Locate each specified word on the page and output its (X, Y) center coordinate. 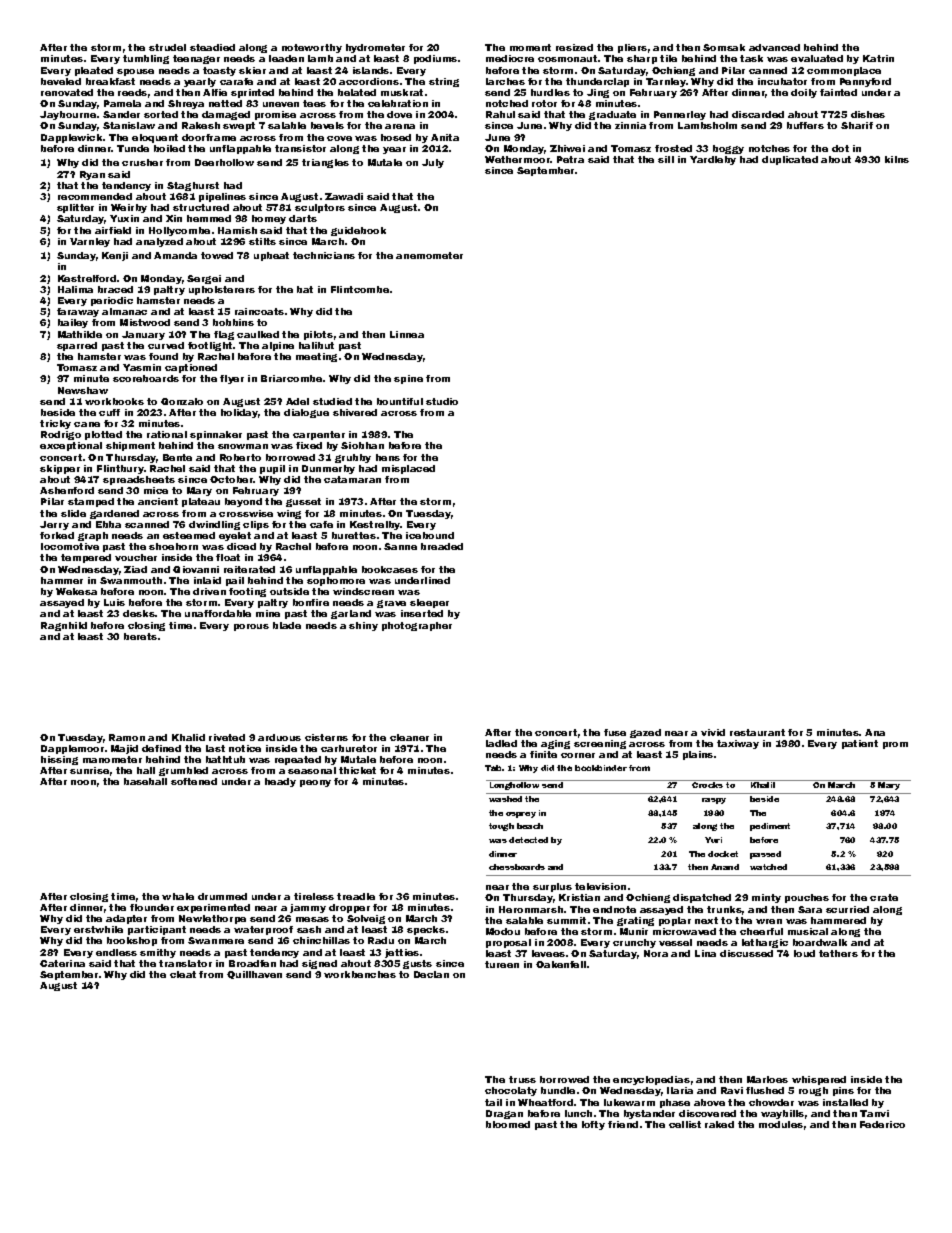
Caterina (62, 963)
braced (115, 289)
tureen (502, 964)
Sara (810, 909)
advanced (774, 47)
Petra (570, 159)
